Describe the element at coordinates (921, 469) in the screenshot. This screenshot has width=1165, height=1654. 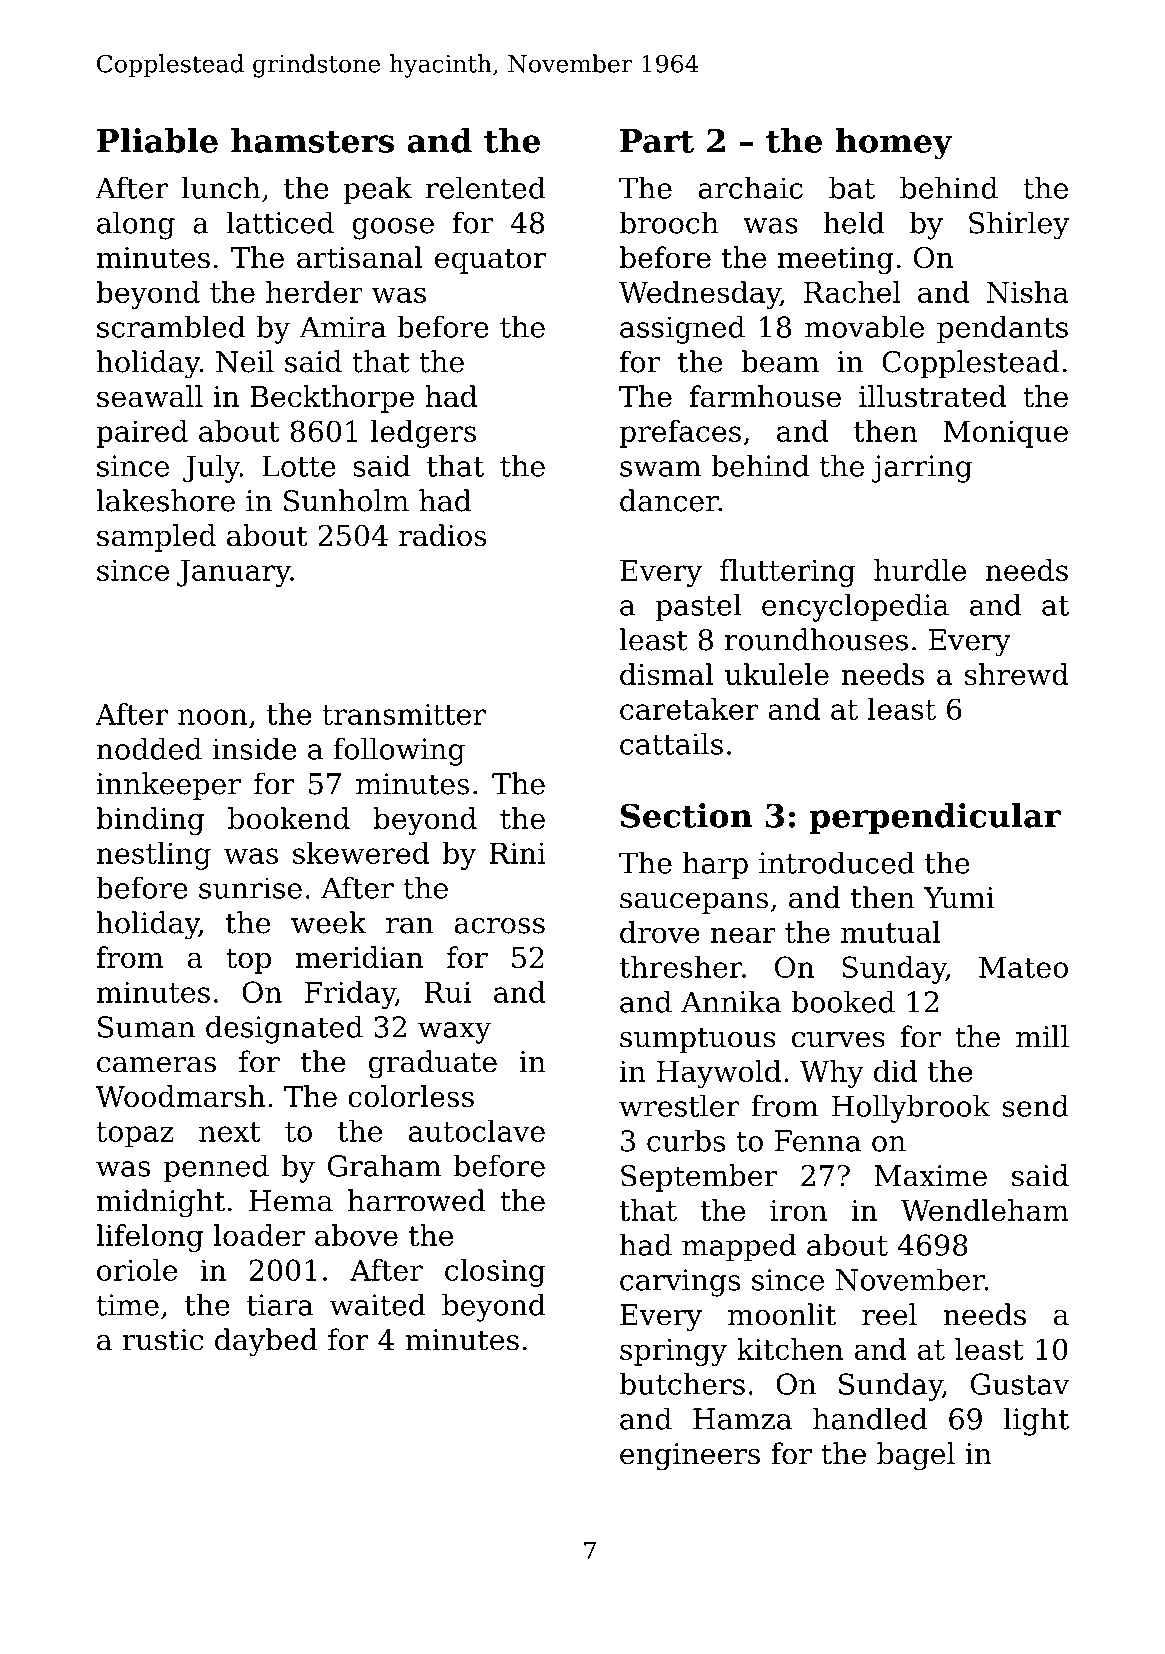
I see `jarring` at that location.
